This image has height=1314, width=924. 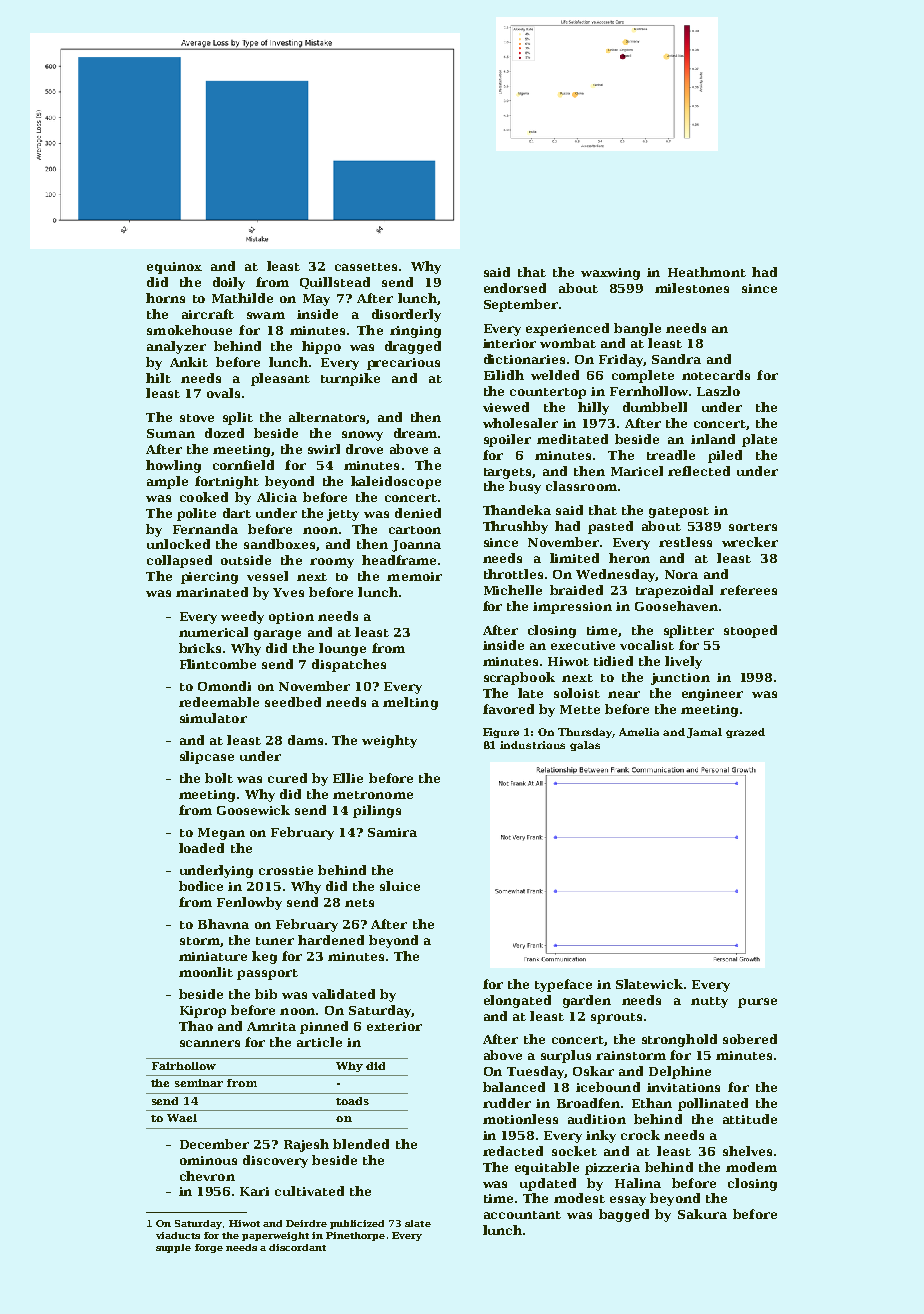 What do you see at coordinates (692, 288) in the image?
I see `milestones` at bounding box center [692, 288].
